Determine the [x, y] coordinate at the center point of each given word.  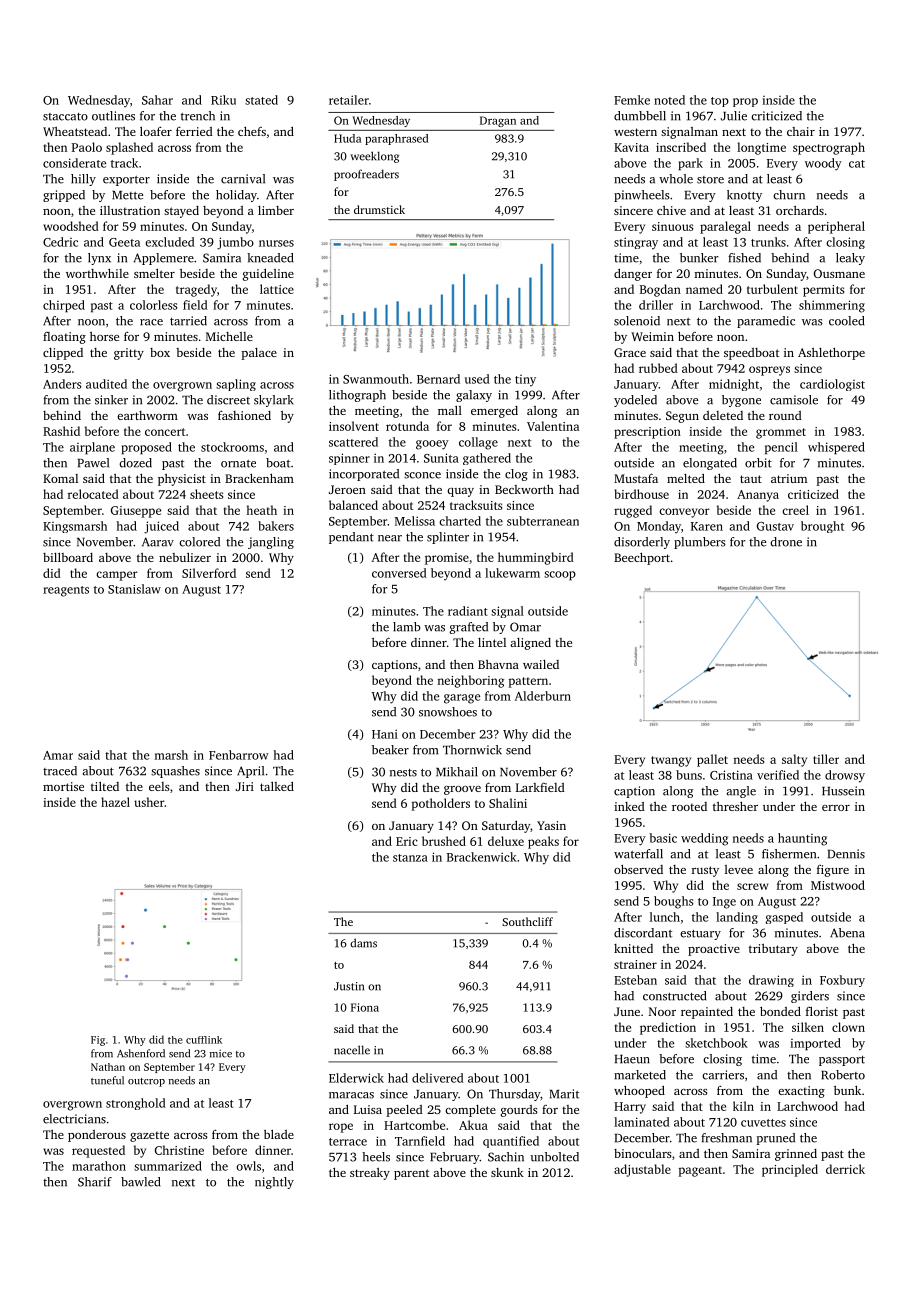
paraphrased [397, 139]
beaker [390, 750]
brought [822, 527]
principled [790, 1170]
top [720, 102]
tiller [826, 759]
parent [411, 1174]
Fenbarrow [239, 755]
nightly [274, 1183]
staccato [65, 117]
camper [117, 576]
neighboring [470, 681]
